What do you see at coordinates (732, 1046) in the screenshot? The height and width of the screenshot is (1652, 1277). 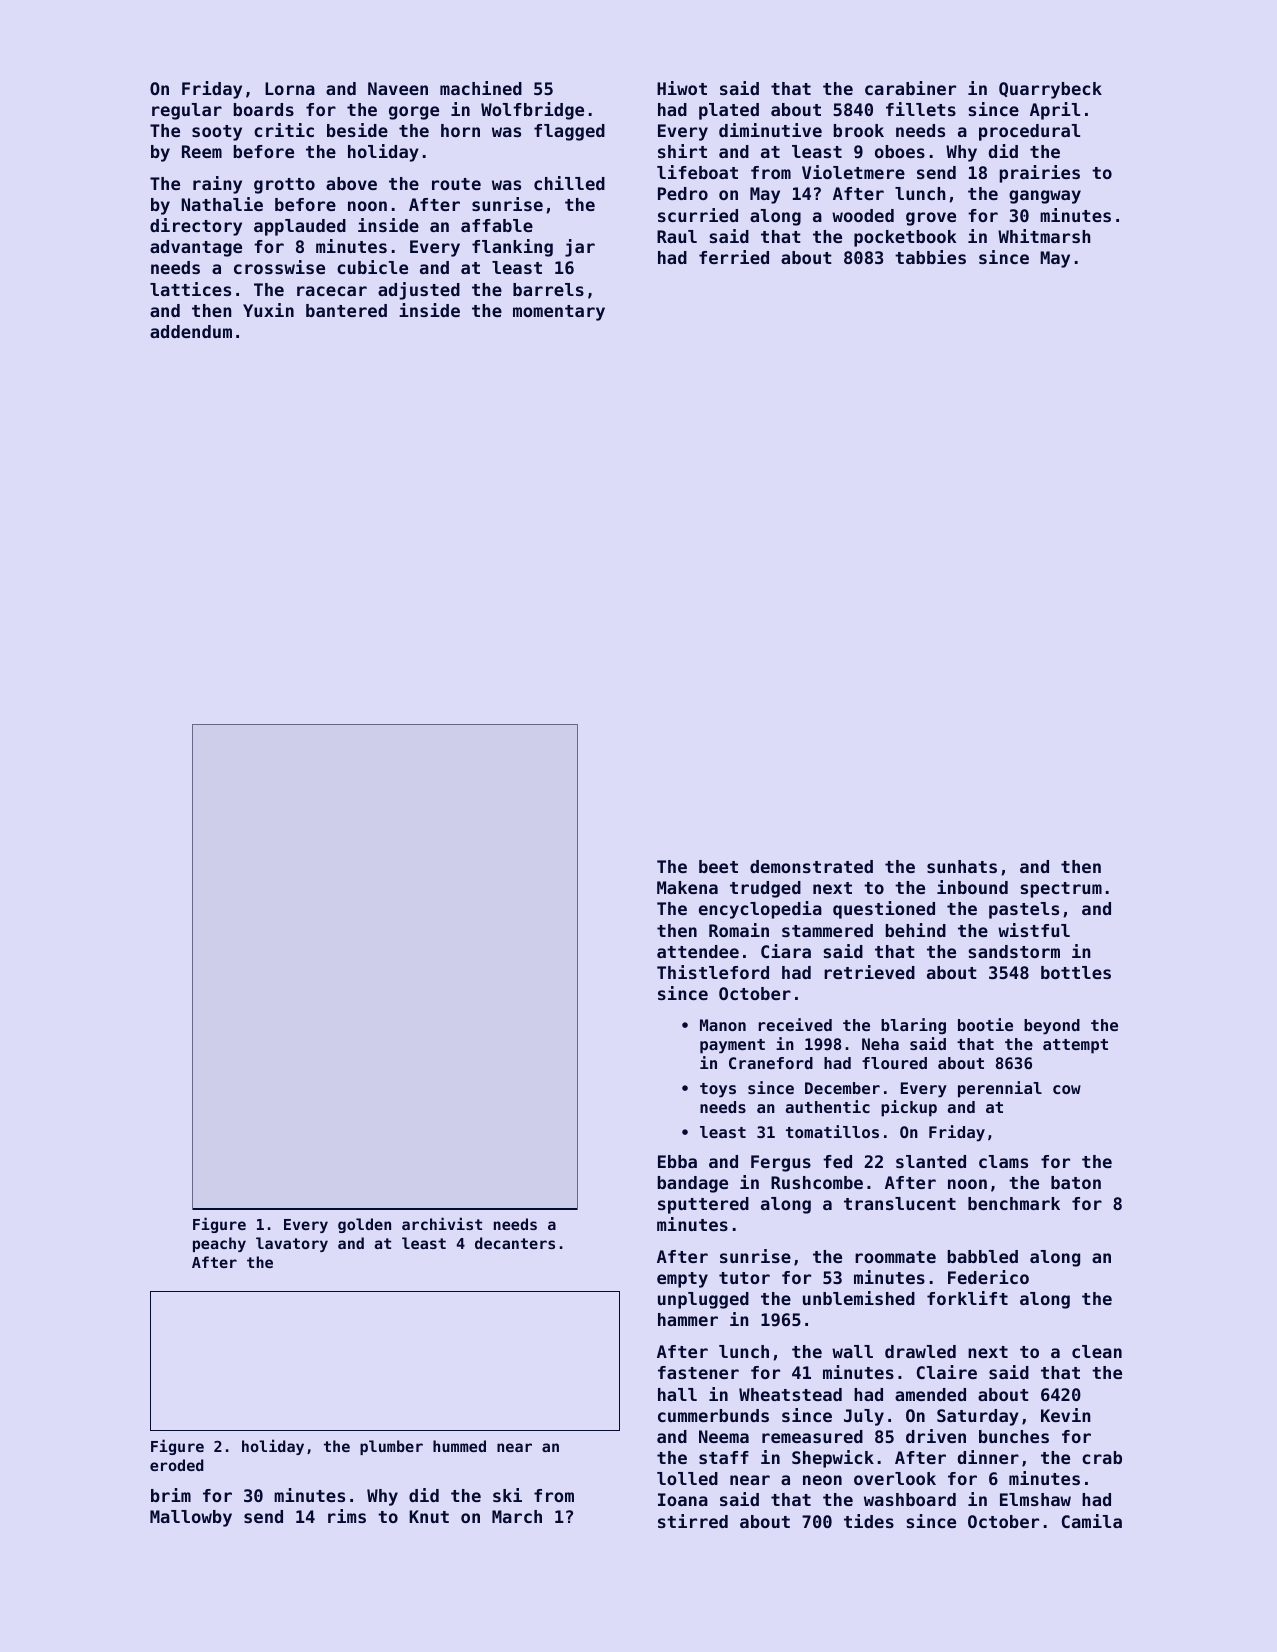 I see `payment` at bounding box center [732, 1046].
